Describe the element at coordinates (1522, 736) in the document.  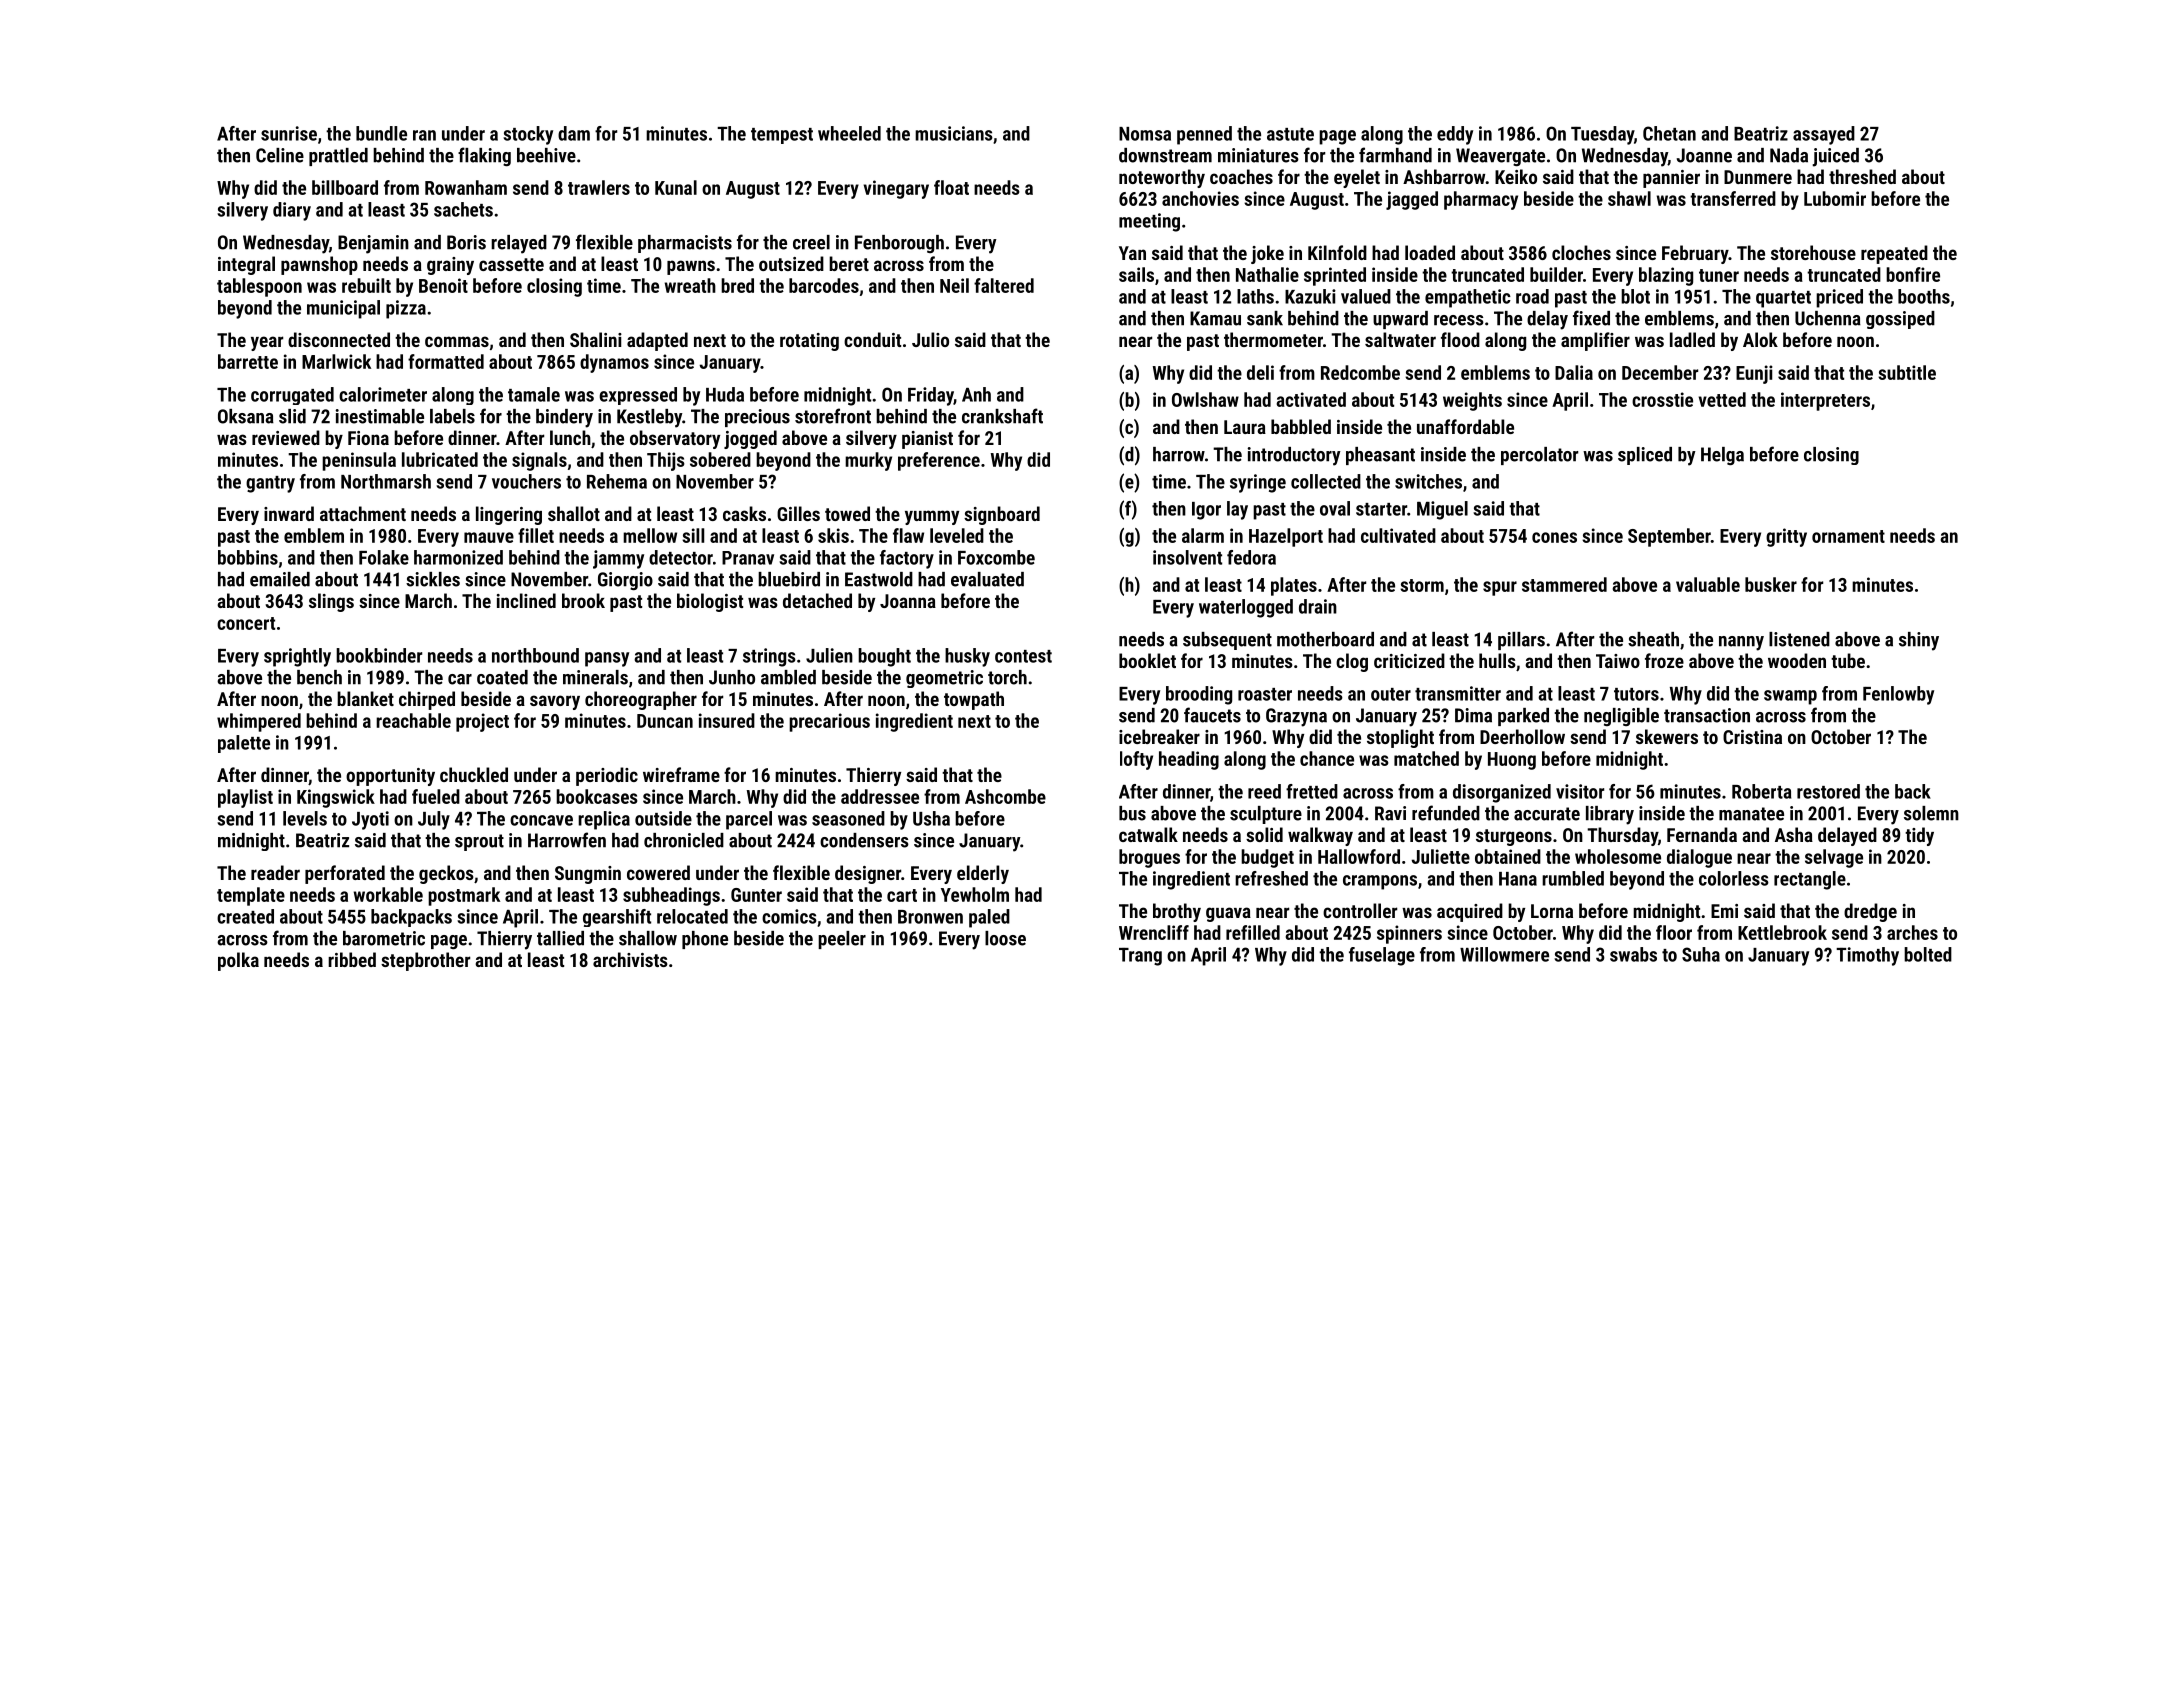
I see `Deerhollow` at that location.
